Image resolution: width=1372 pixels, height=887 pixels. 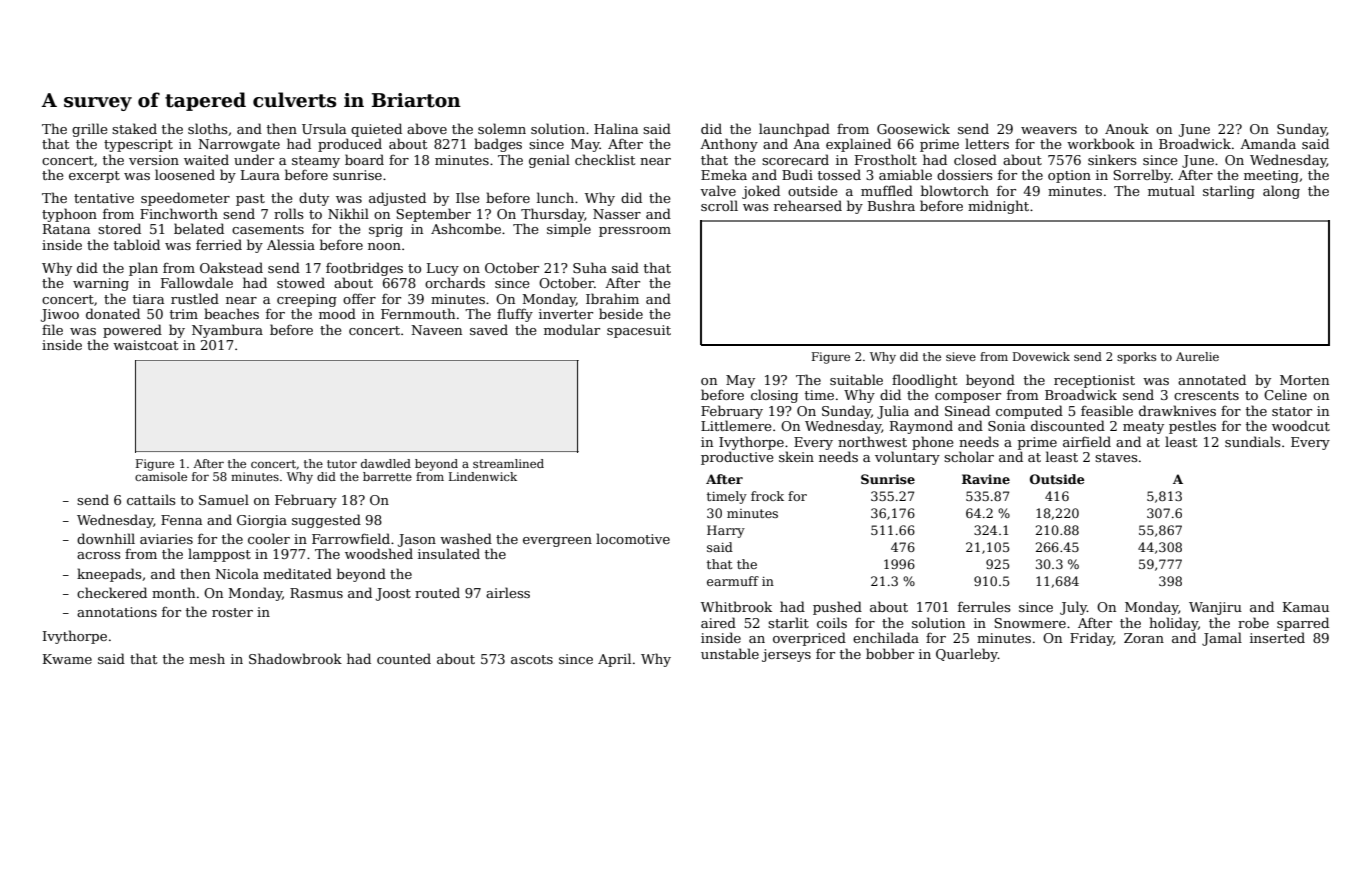 What do you see at coordinates (975, 159) in the image?
I see `closed` at bounding box center [975, 159].
